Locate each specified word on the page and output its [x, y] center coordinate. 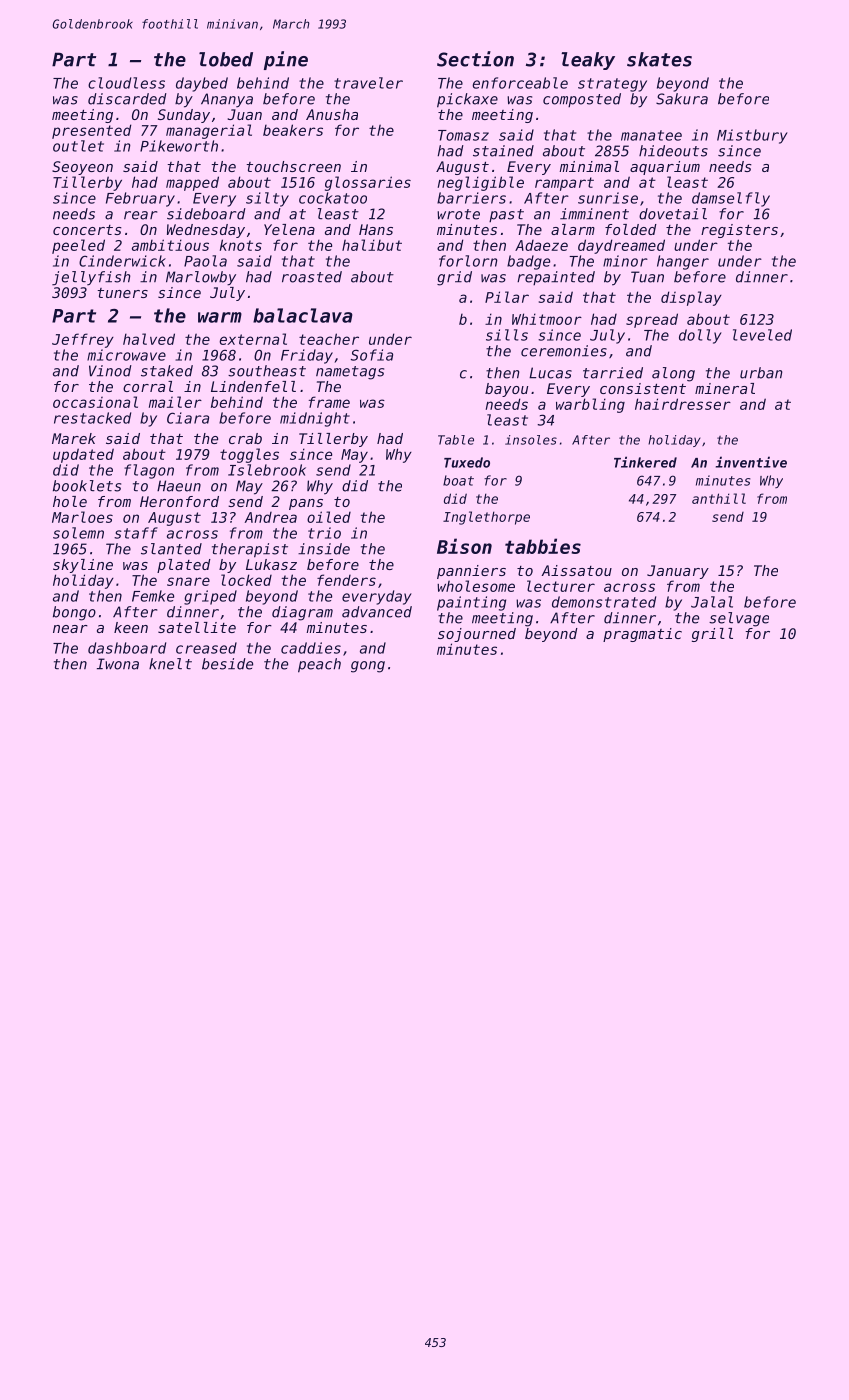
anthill [719, 498]
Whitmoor [547, 319]
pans [306, 504]
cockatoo [333, 198]
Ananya [227, 100]
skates [659, 59]
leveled [762, 335]
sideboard [206, 214]
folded [631, 229]
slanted [171, 549]
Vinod [110, 371]
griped [210, 597]
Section [475, 59]
